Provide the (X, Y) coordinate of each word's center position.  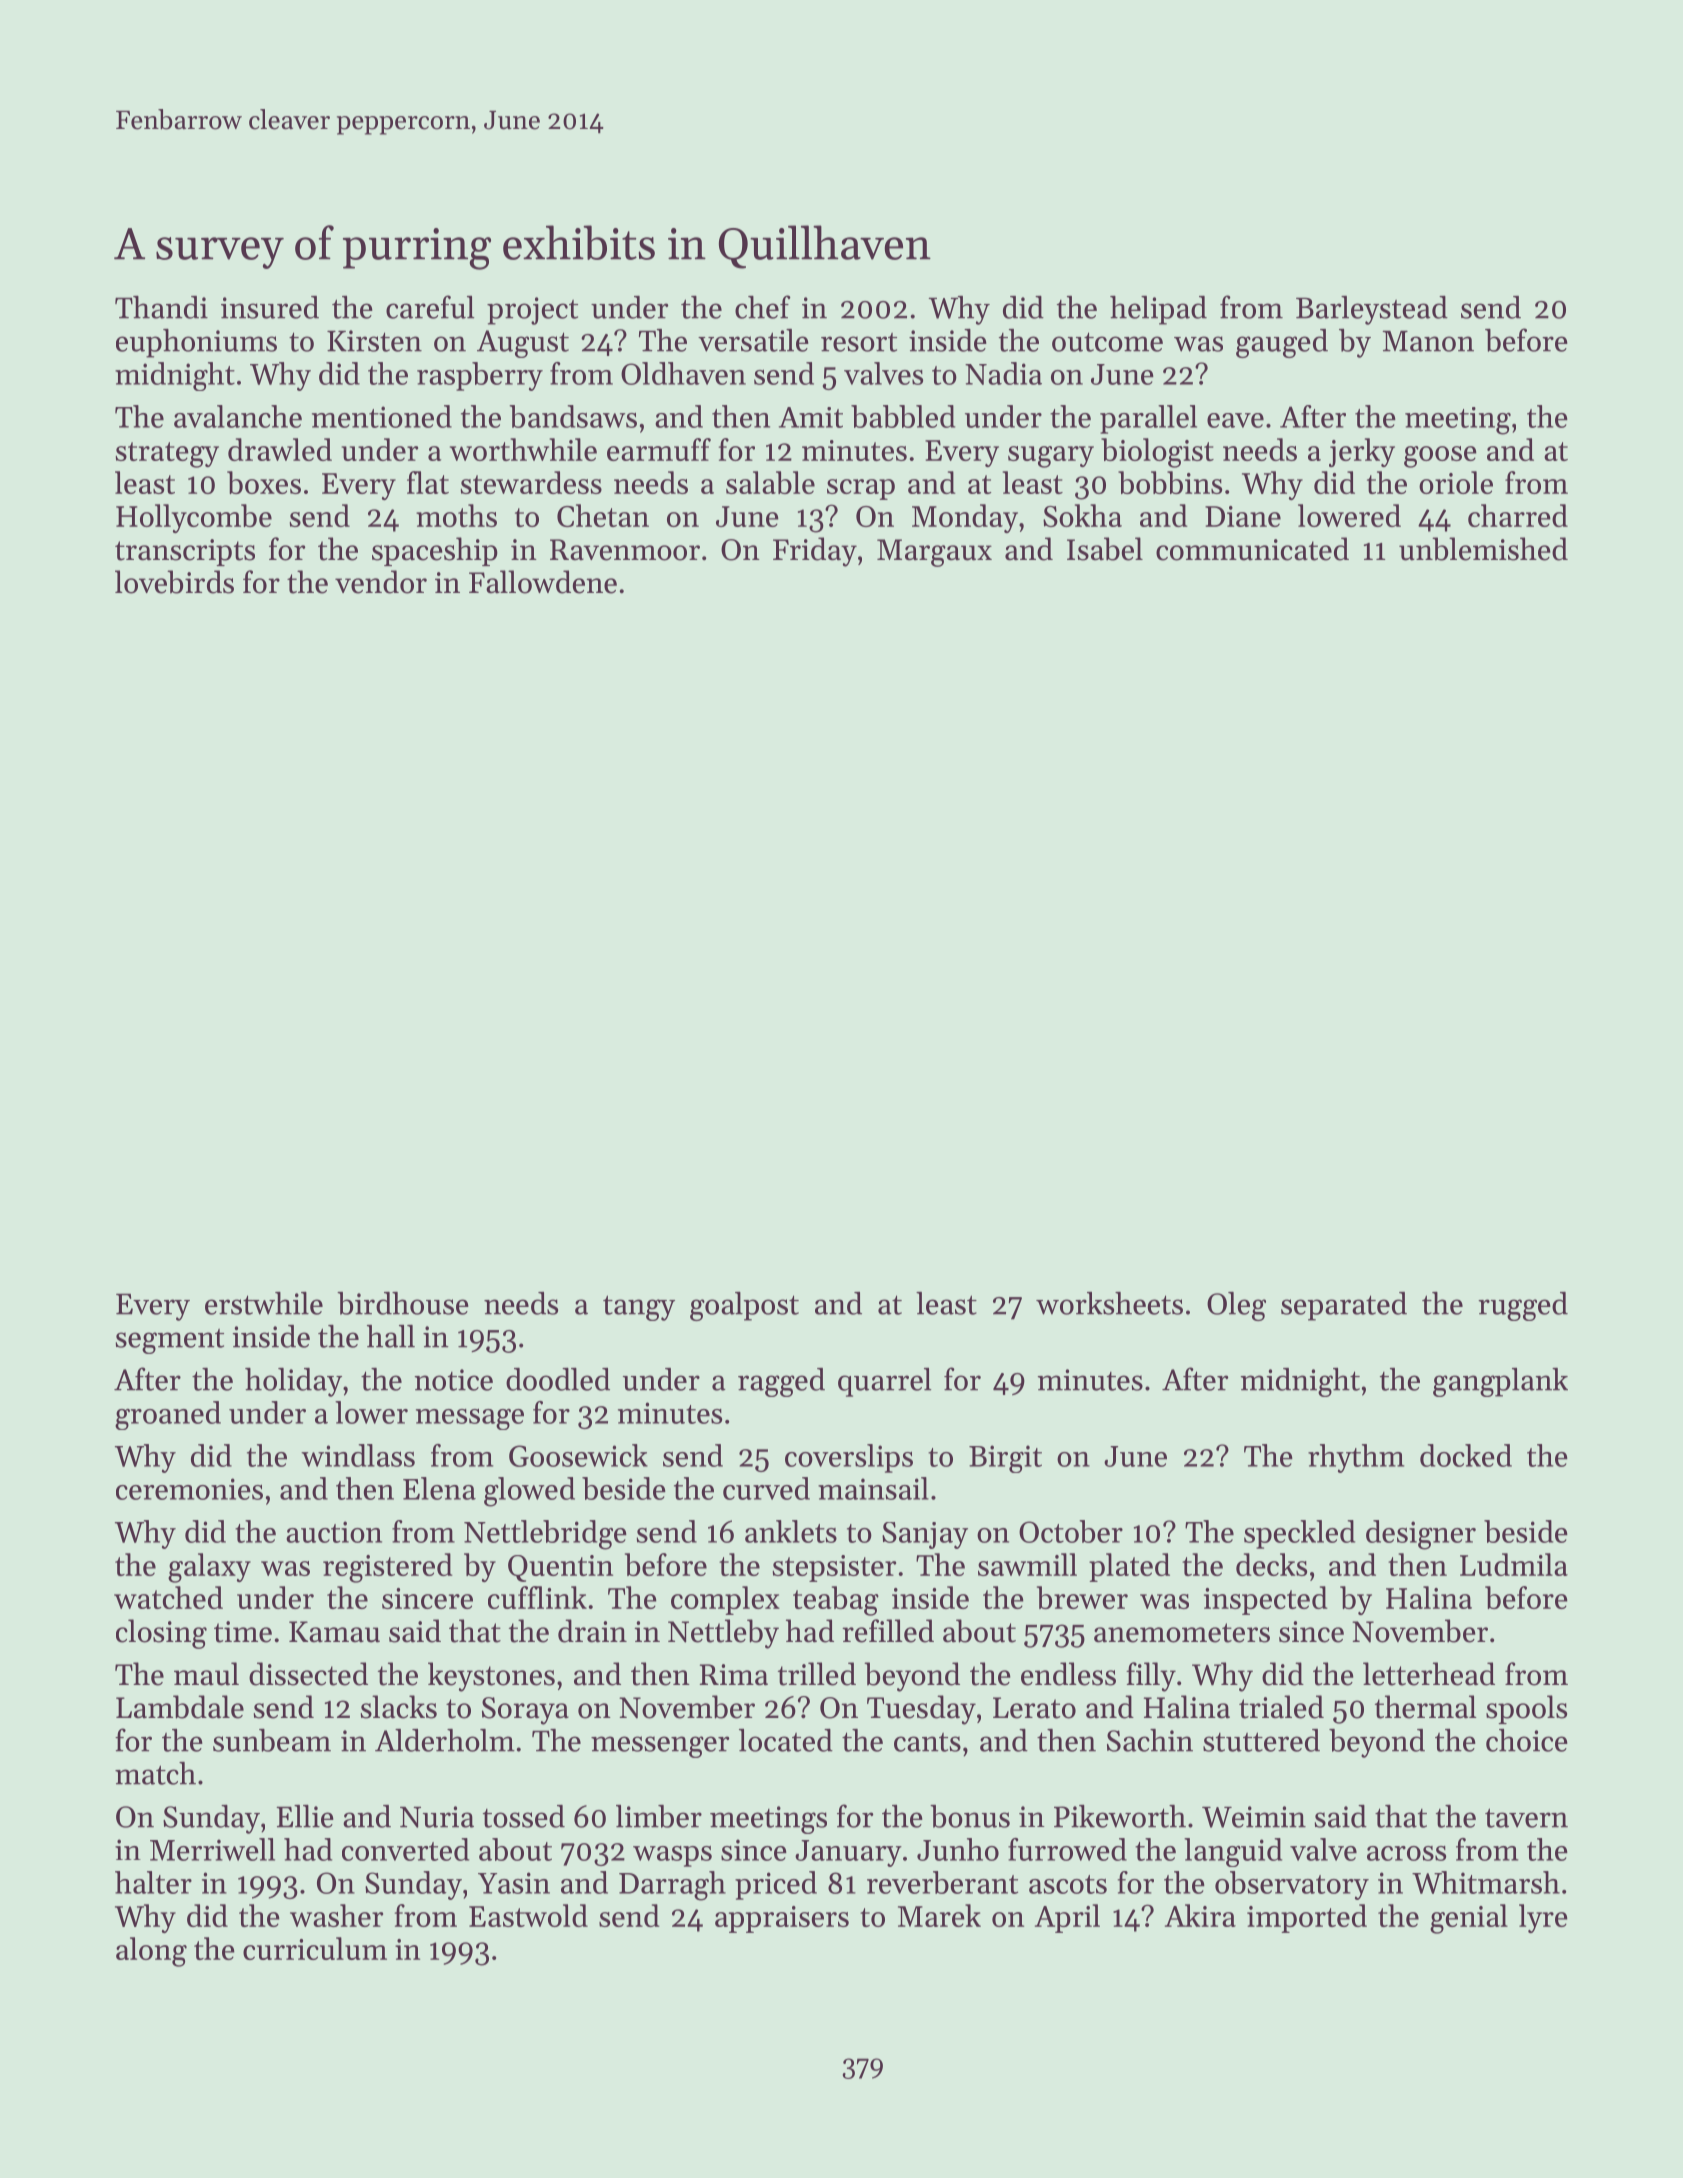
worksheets (1109, 1303)
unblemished (1483, 549)
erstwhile (264, 1303)
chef (763, 307)
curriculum (315, 1948)
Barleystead (1372, 310)
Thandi (161, 307)
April (1067, 1918)
